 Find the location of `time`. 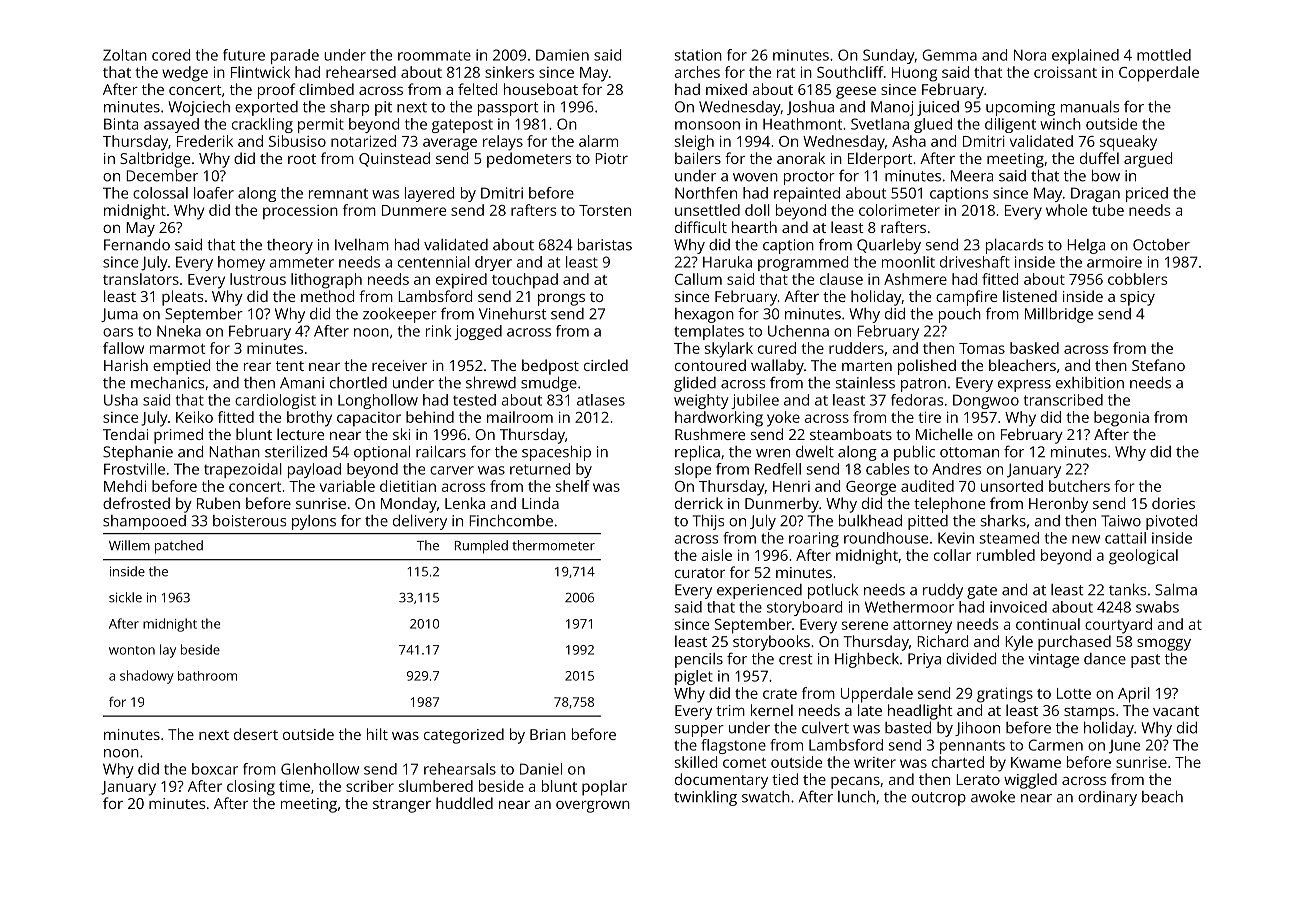

time is located at coordinates (294, 786).
